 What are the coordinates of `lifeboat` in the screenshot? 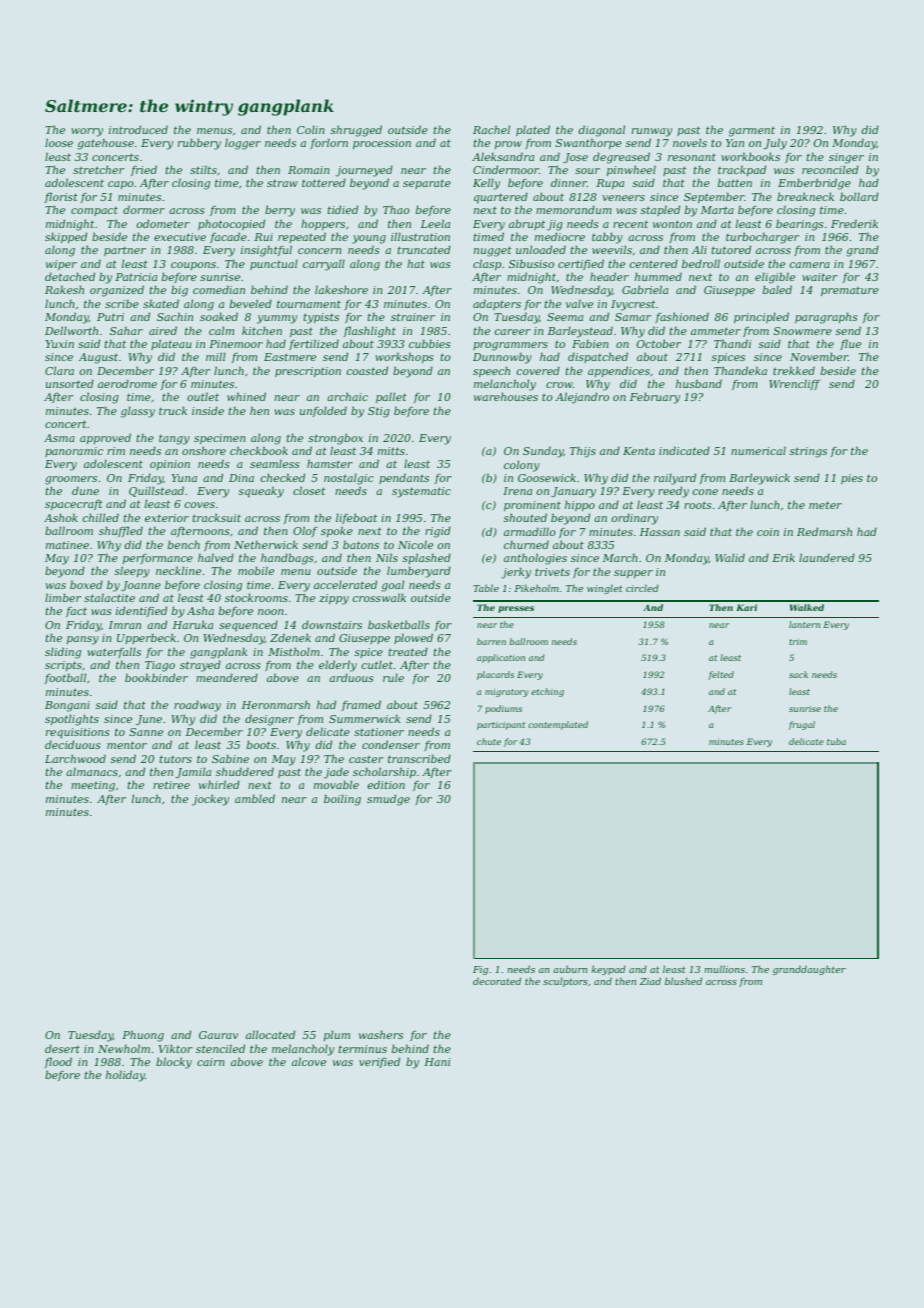 It's located at (356, 518).
